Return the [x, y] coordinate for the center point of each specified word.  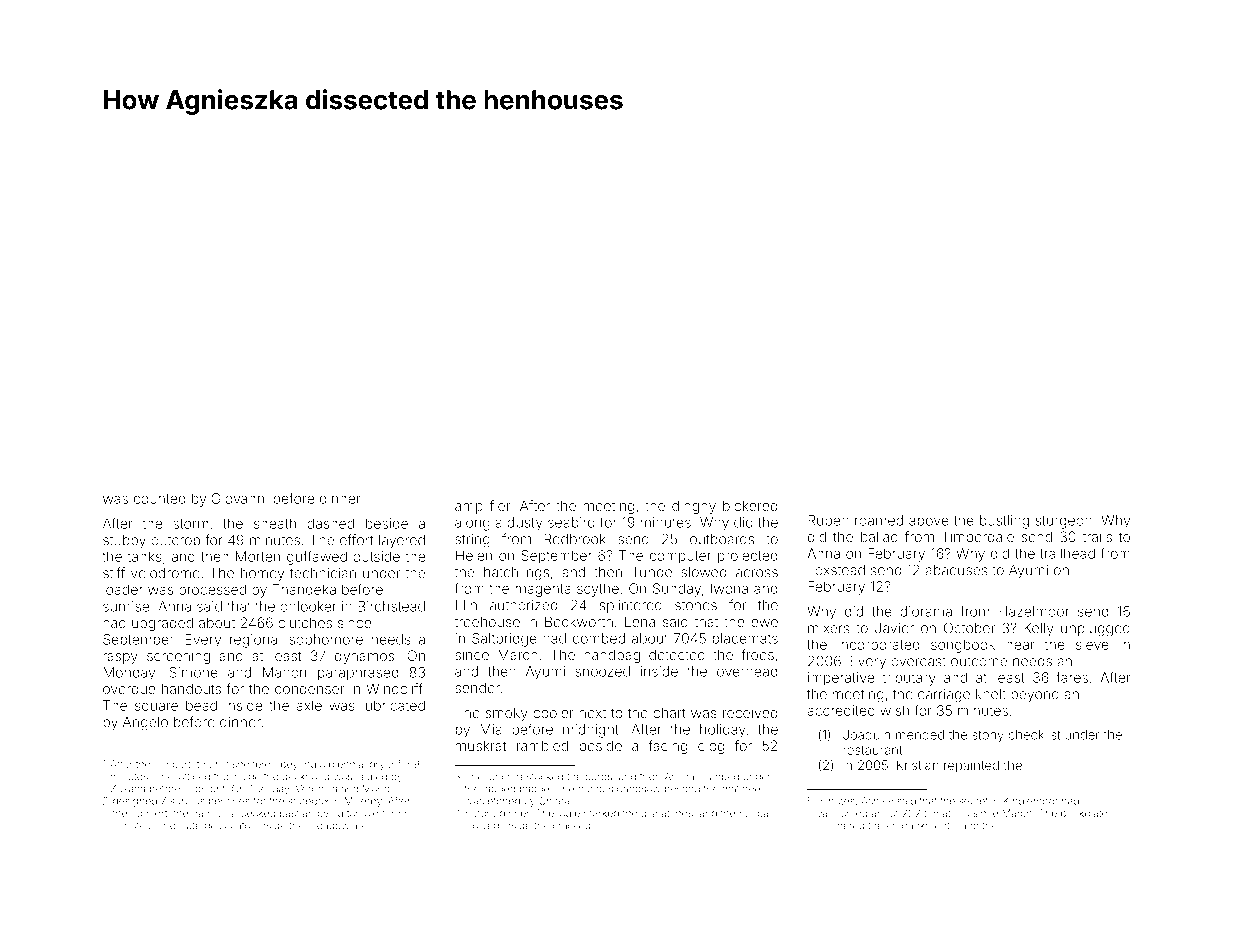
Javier [894, 628]
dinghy [694, 507]
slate [190, 826]
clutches [305, 622]
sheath [275, 523]
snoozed [602, 671]
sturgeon [1064, 522]
